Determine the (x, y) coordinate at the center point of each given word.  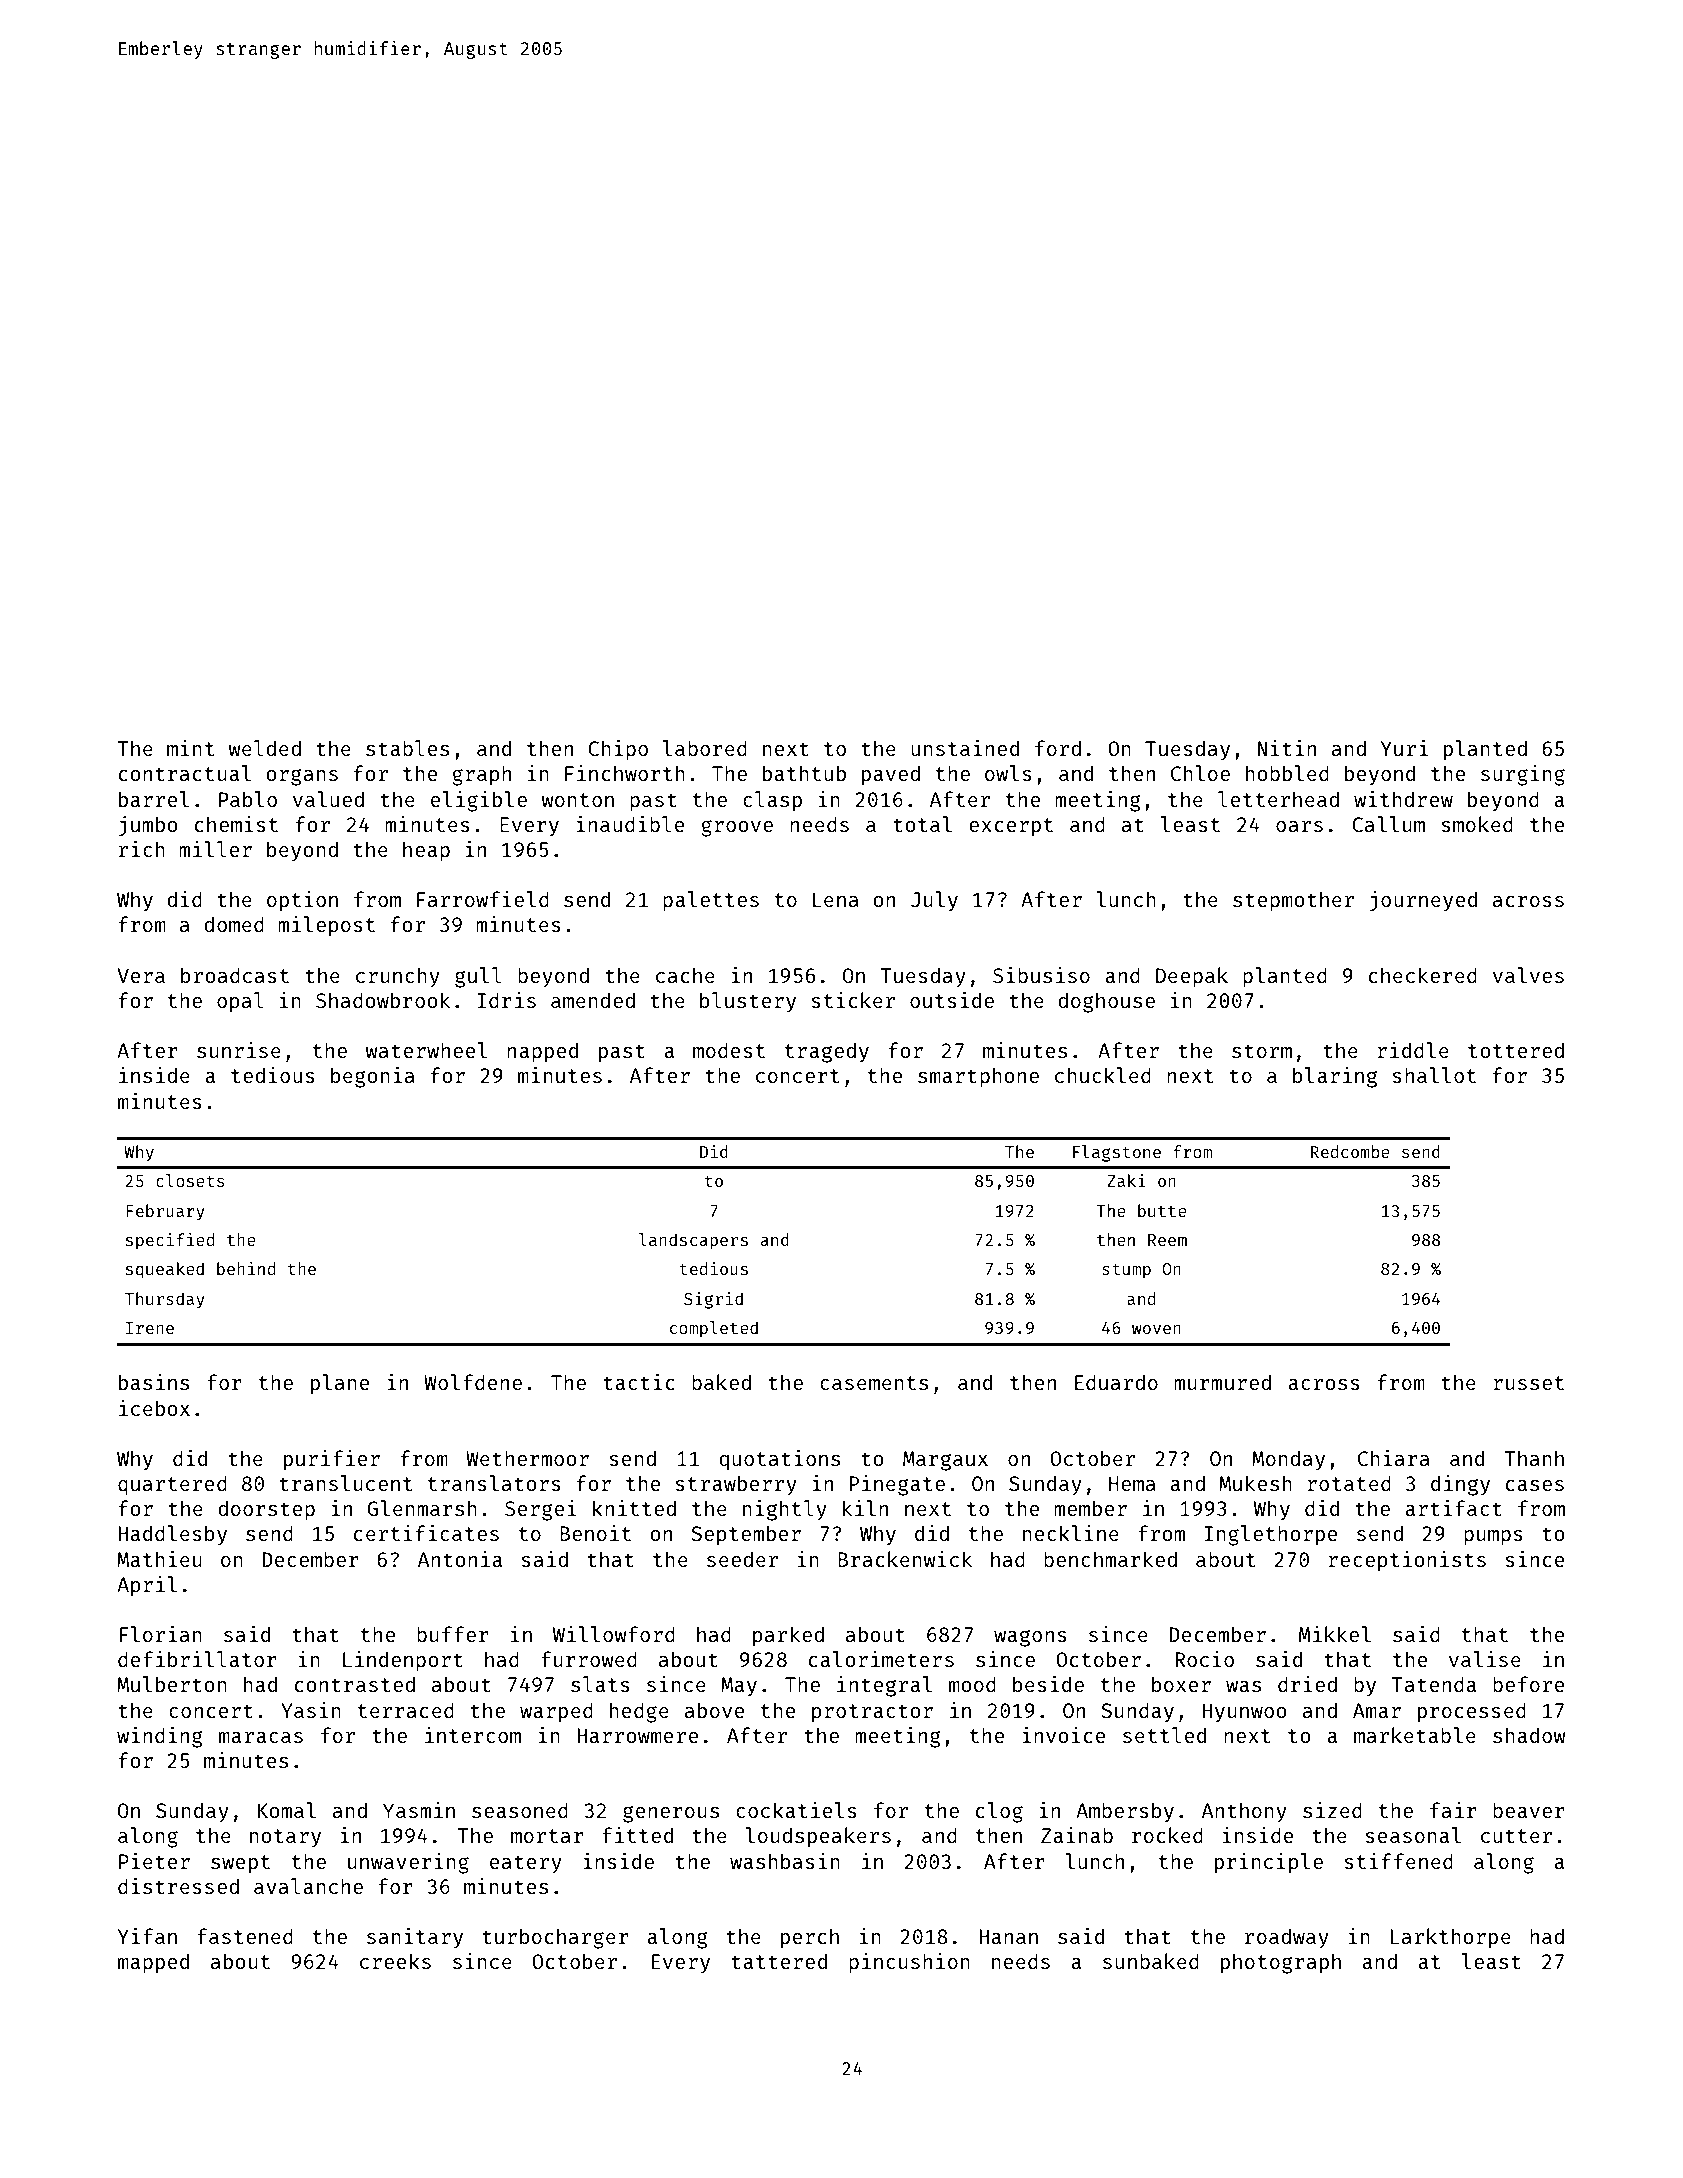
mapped (153, 1963)
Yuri (1404, 748)
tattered (779, 1961)
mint (190, 748)
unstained (965, 748)
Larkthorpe (1450, 1938)
